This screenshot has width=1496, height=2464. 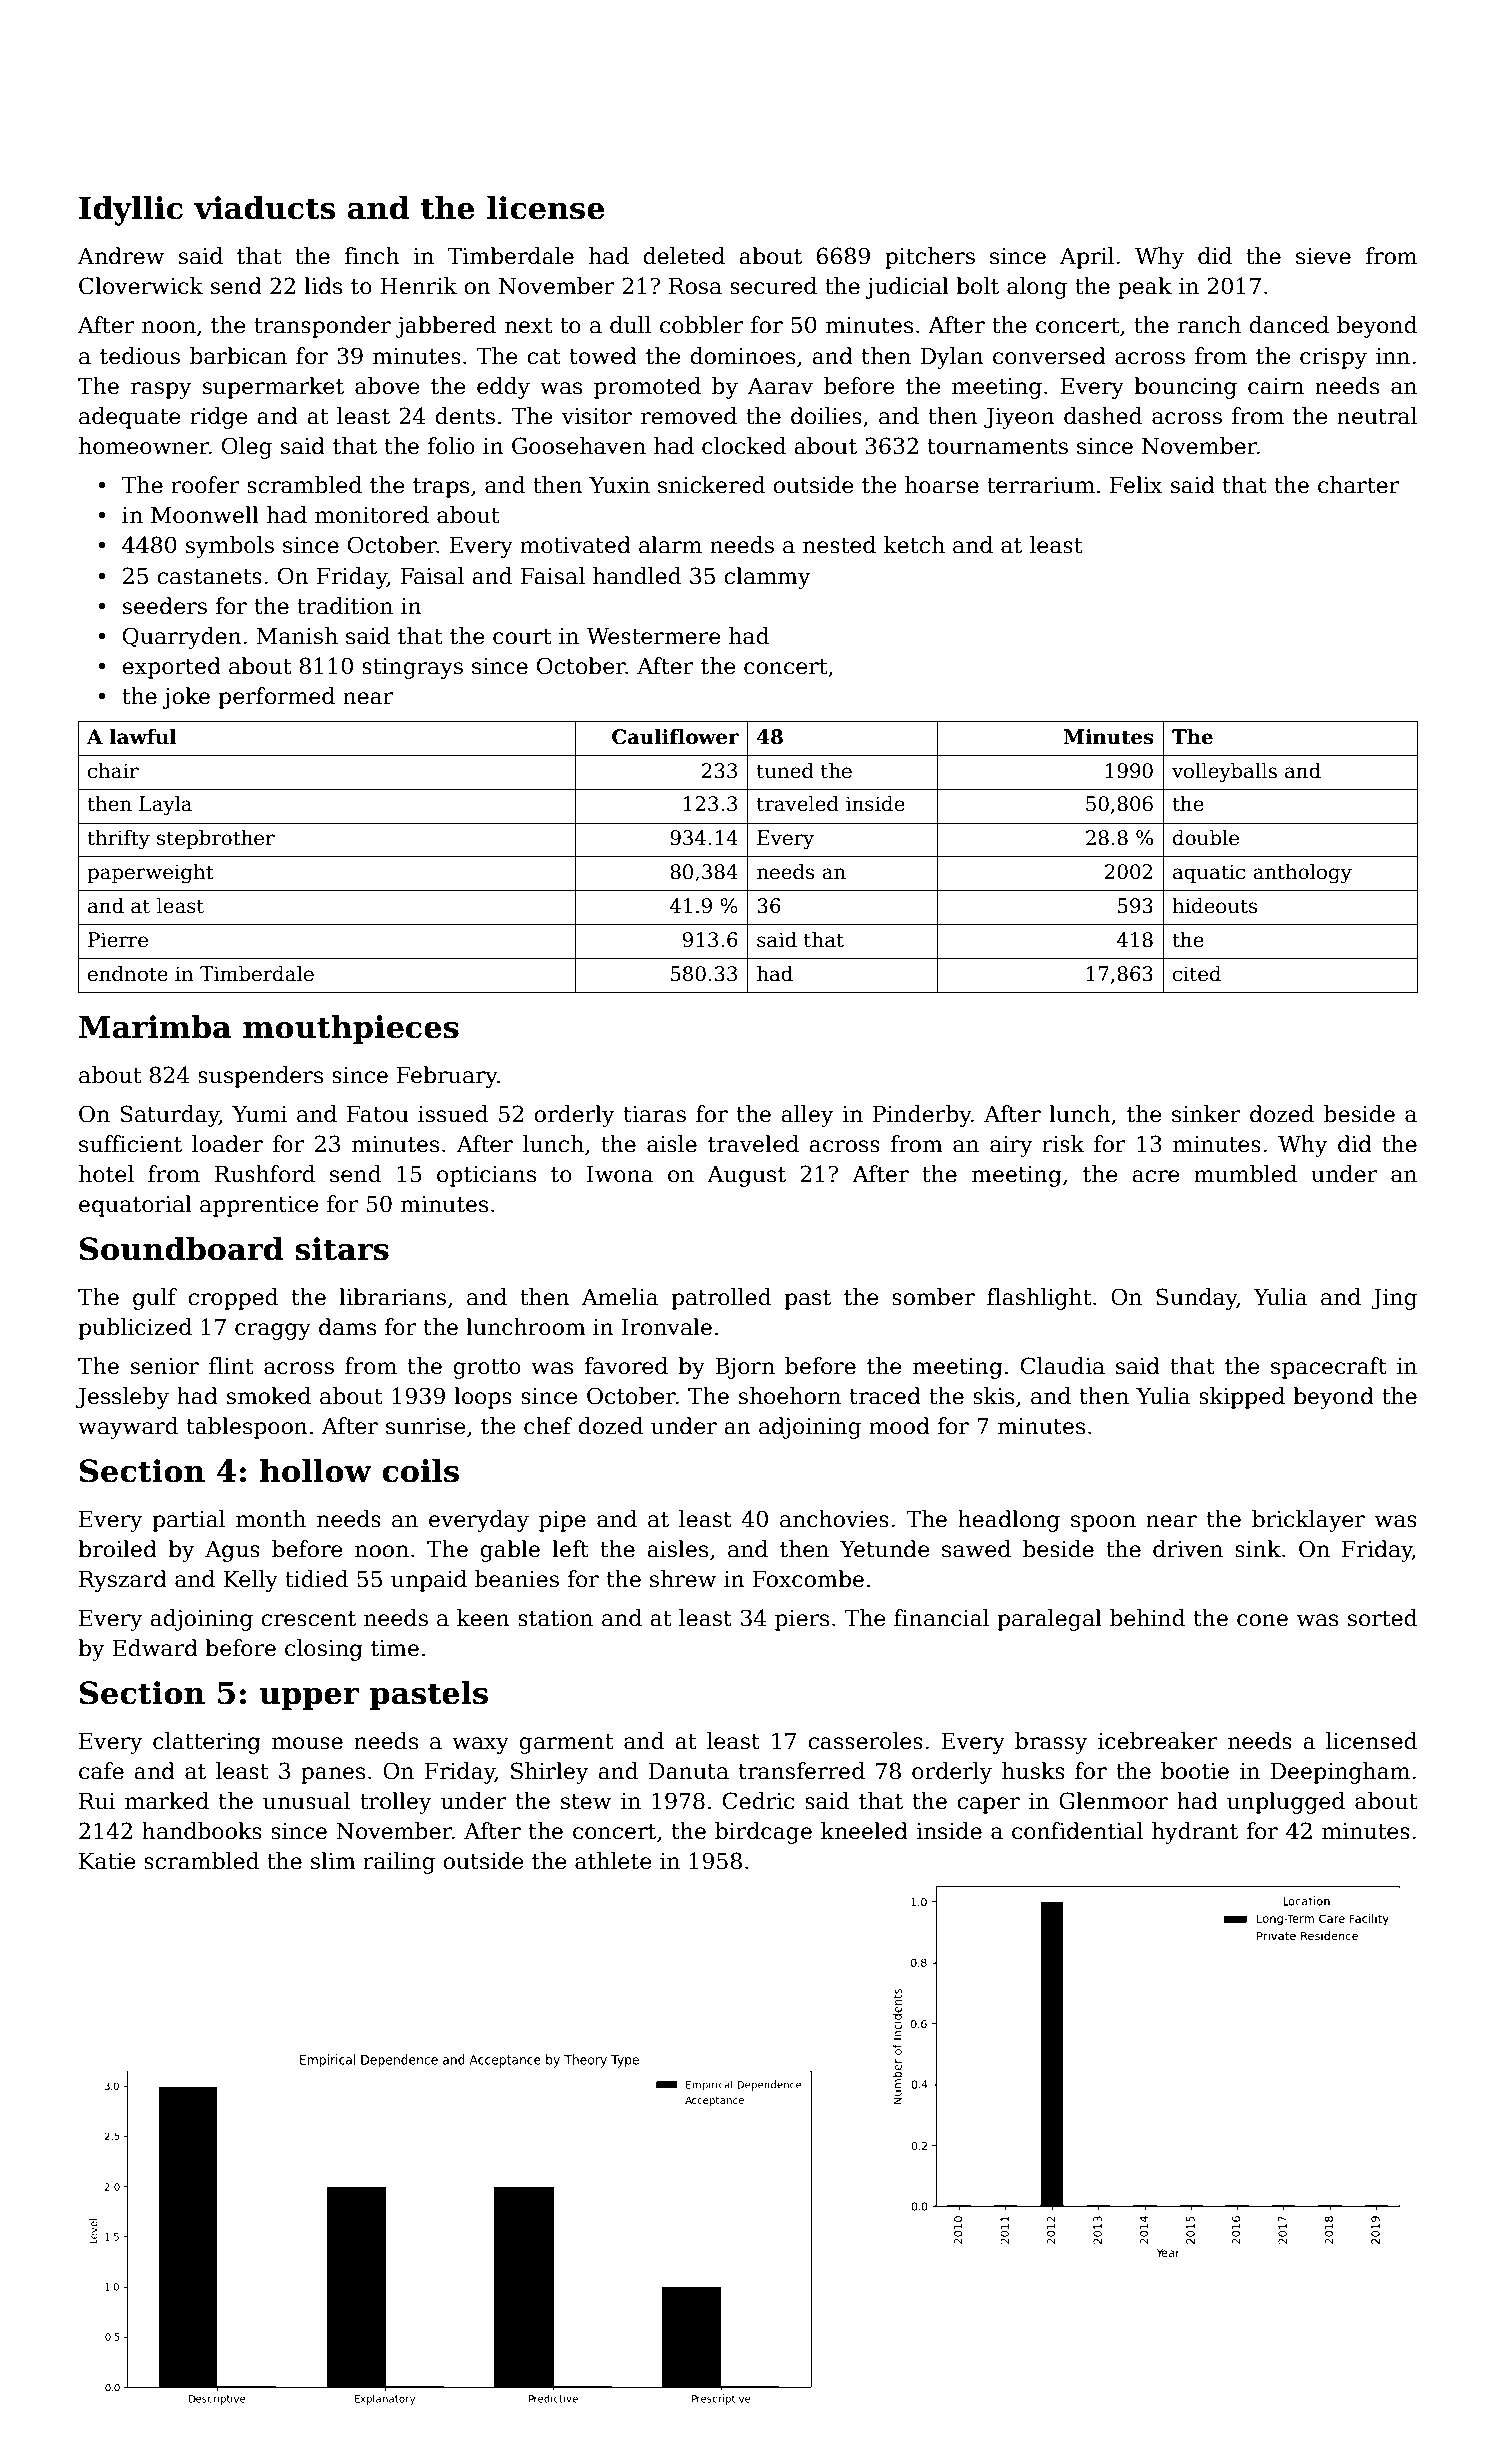 I want to click on piers, so click(x=802, y=1620).
